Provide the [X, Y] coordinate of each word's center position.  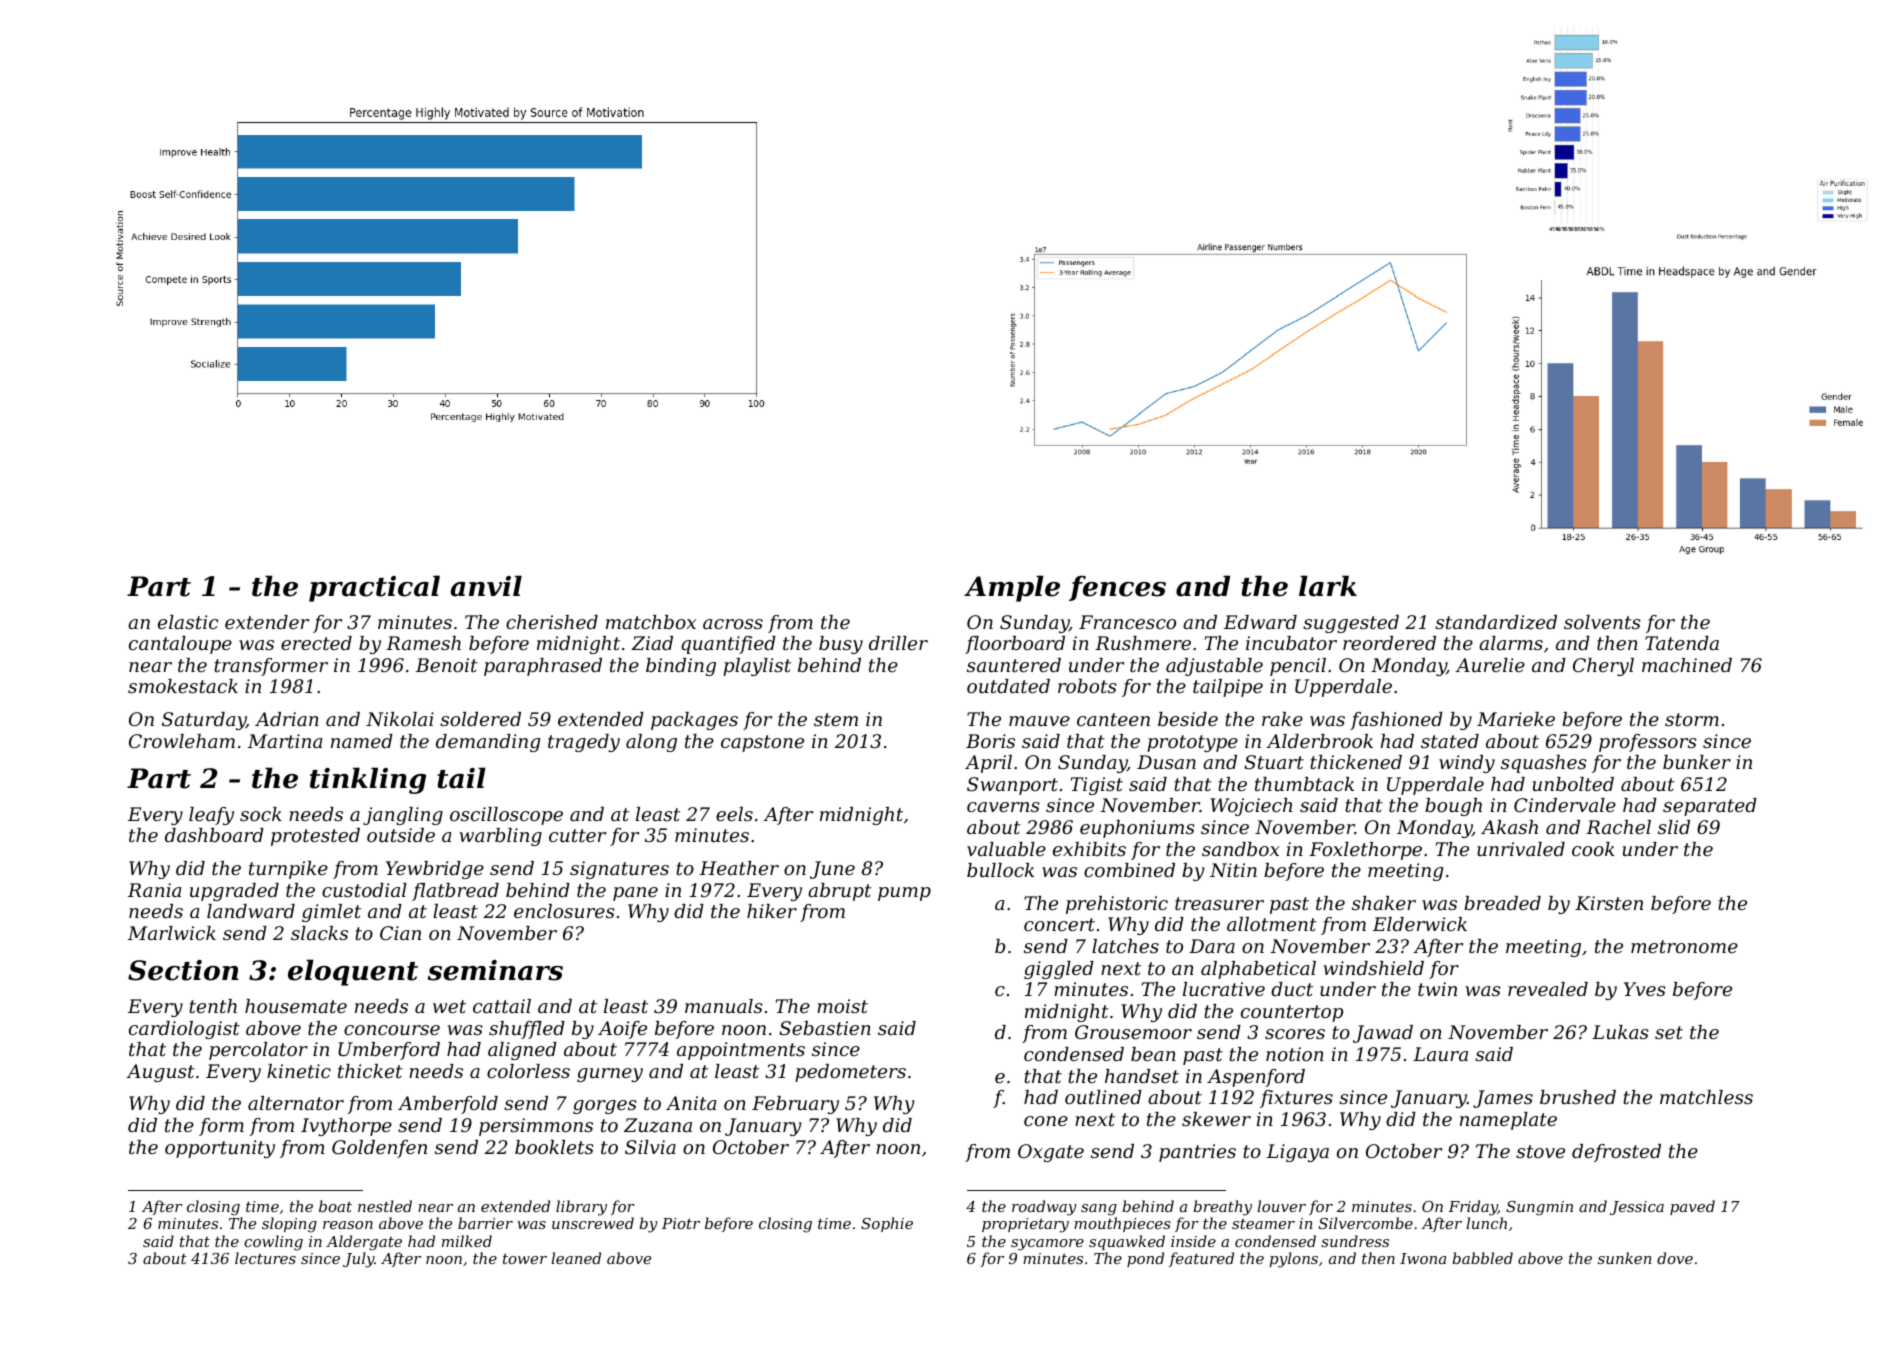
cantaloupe [180, 645]
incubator [1291, 643]
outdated [1008, 686]
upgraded [234, 892]
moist [842, 1006]
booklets [554, 1147]
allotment [1272, 924]
